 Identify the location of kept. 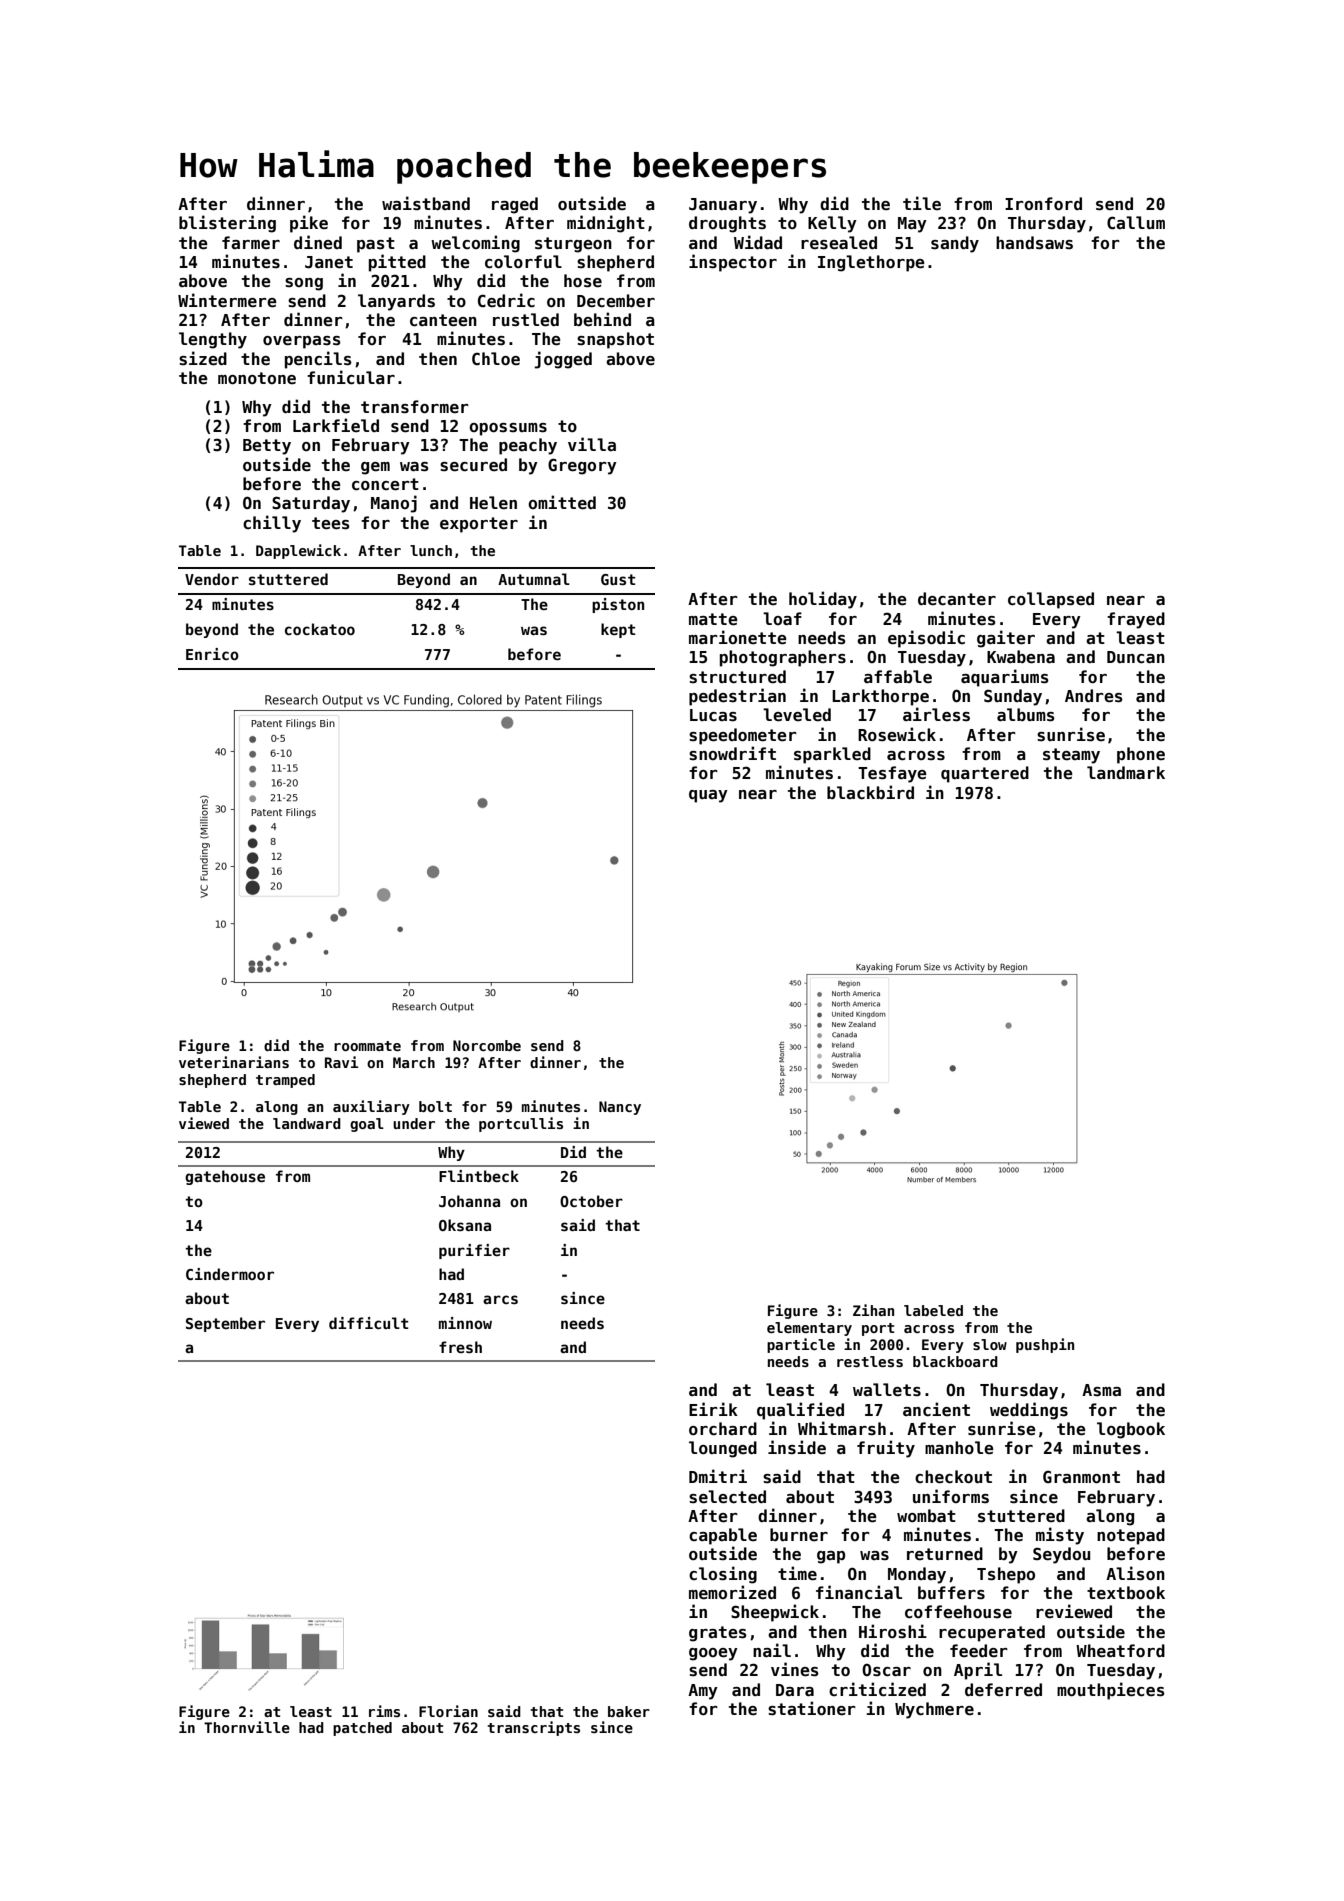
(618, 630).
